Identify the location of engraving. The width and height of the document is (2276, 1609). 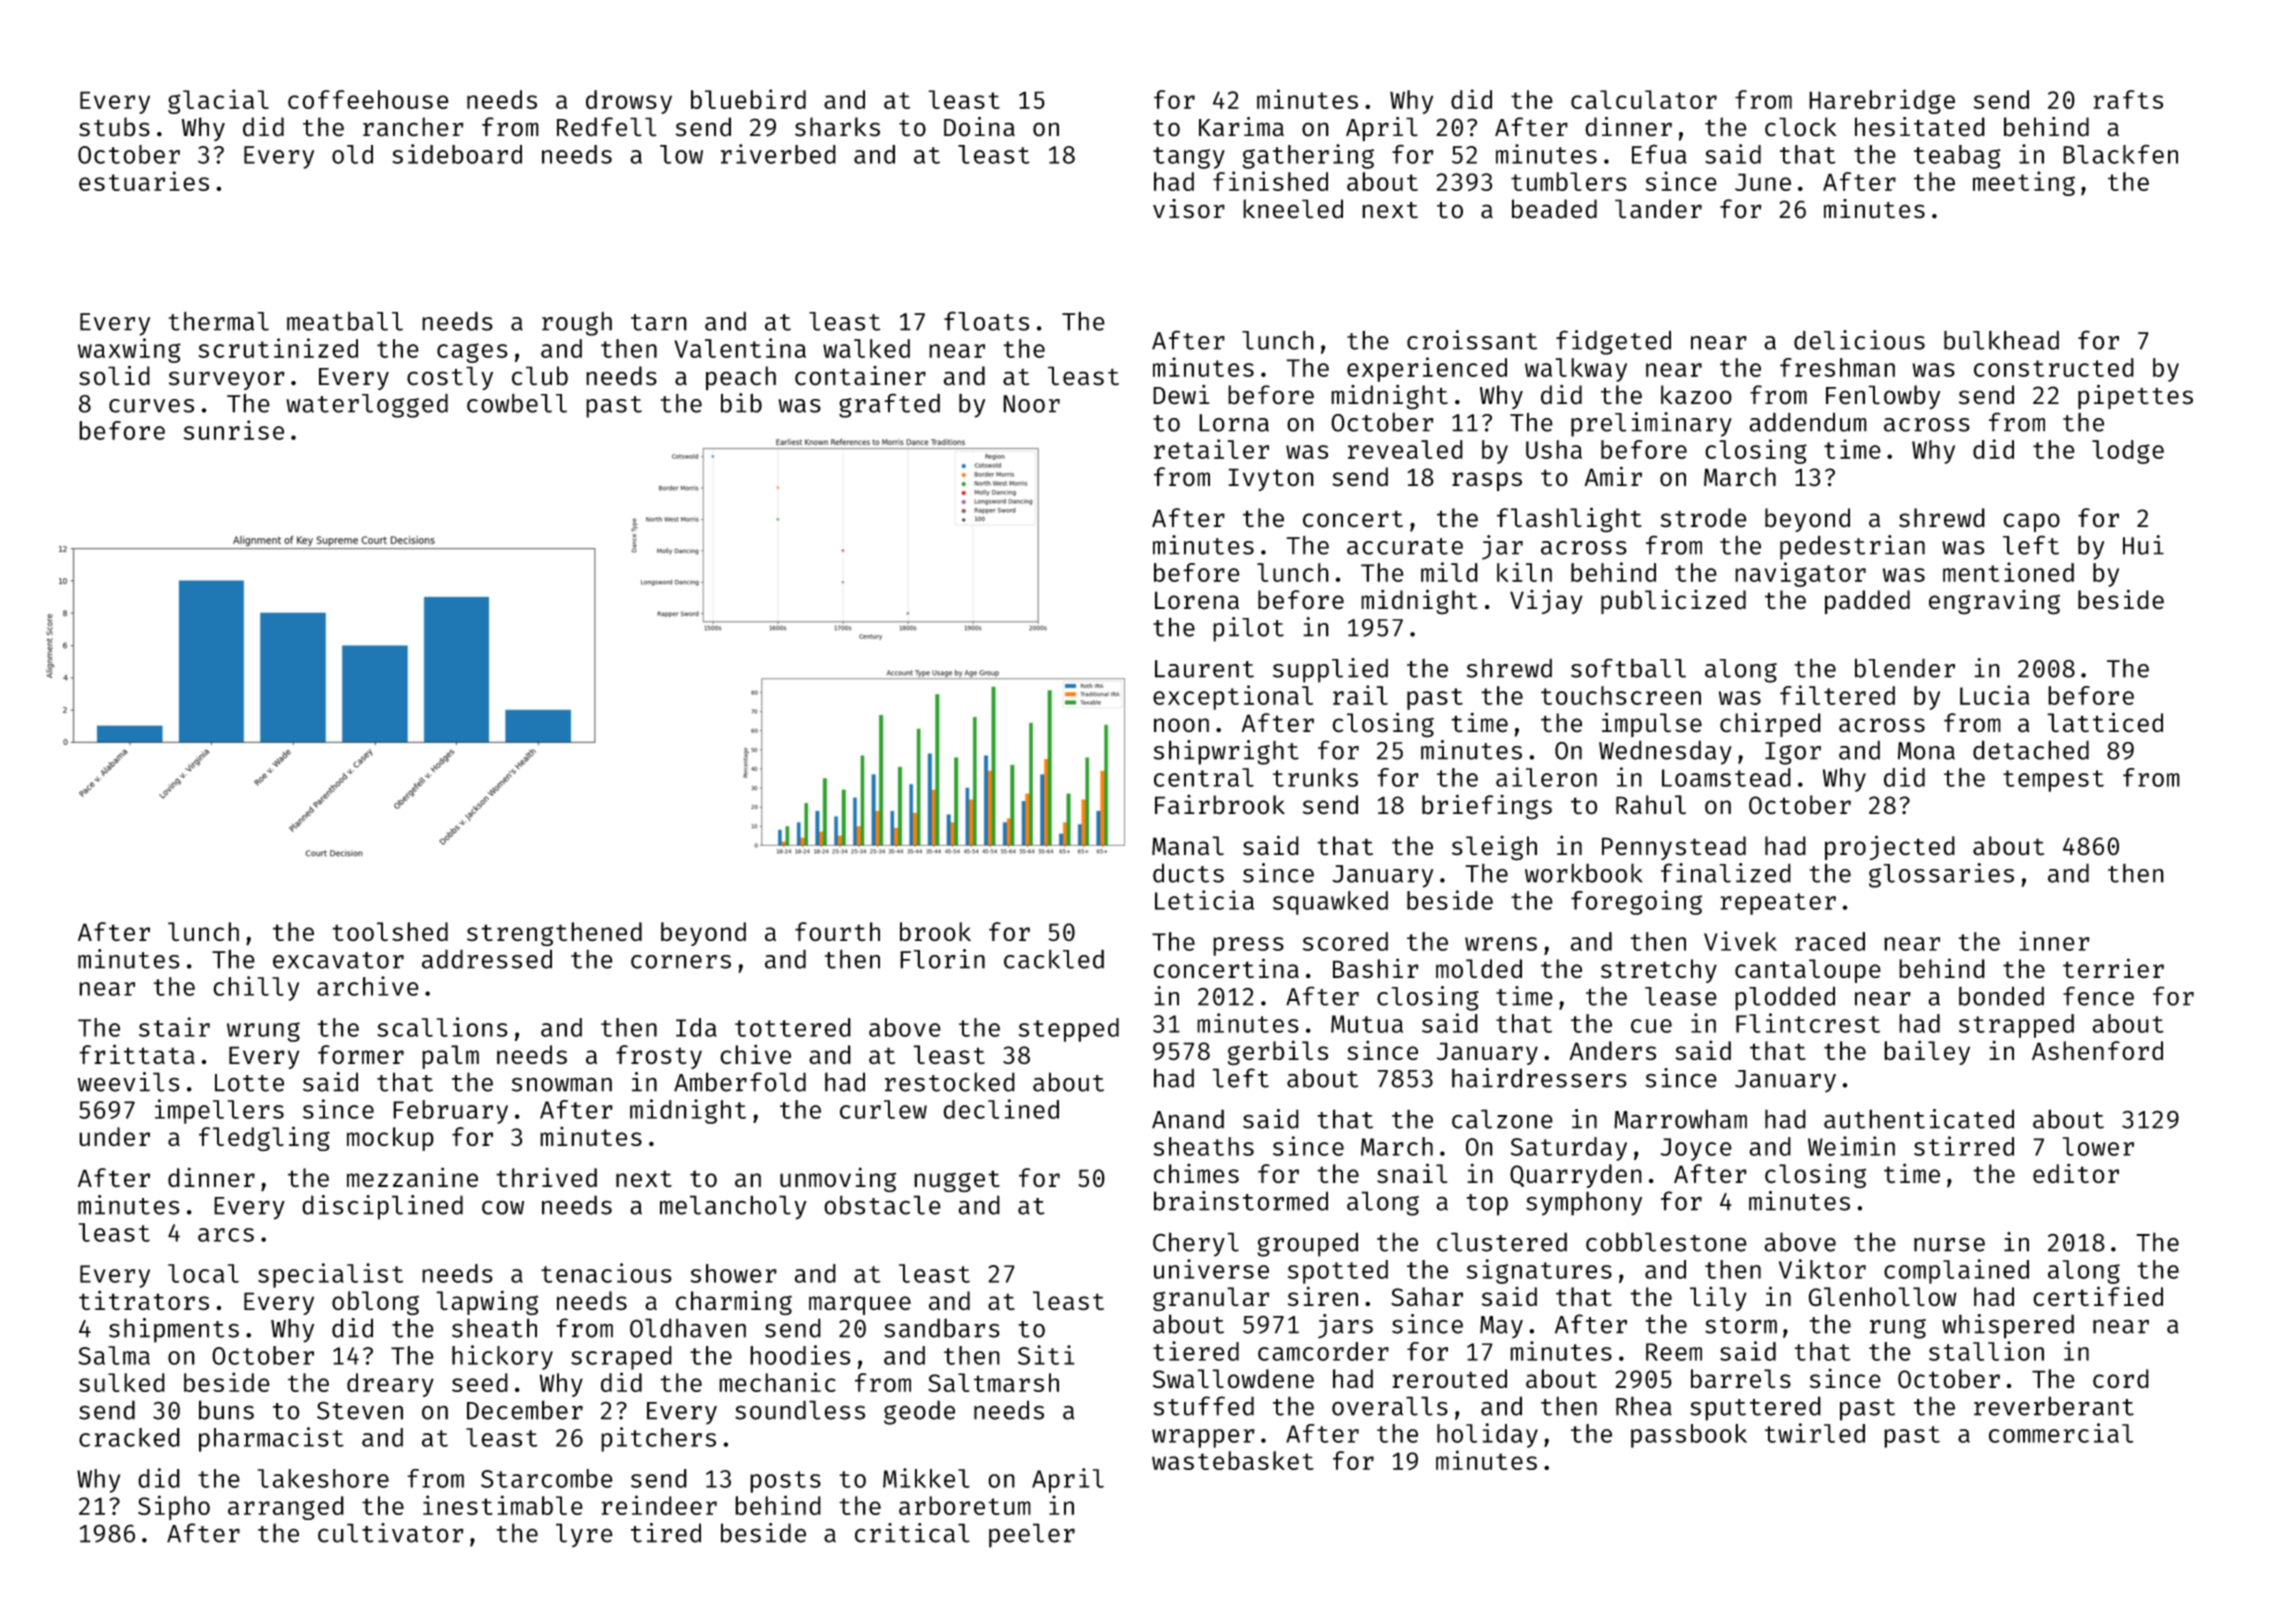
(1994, 602).
